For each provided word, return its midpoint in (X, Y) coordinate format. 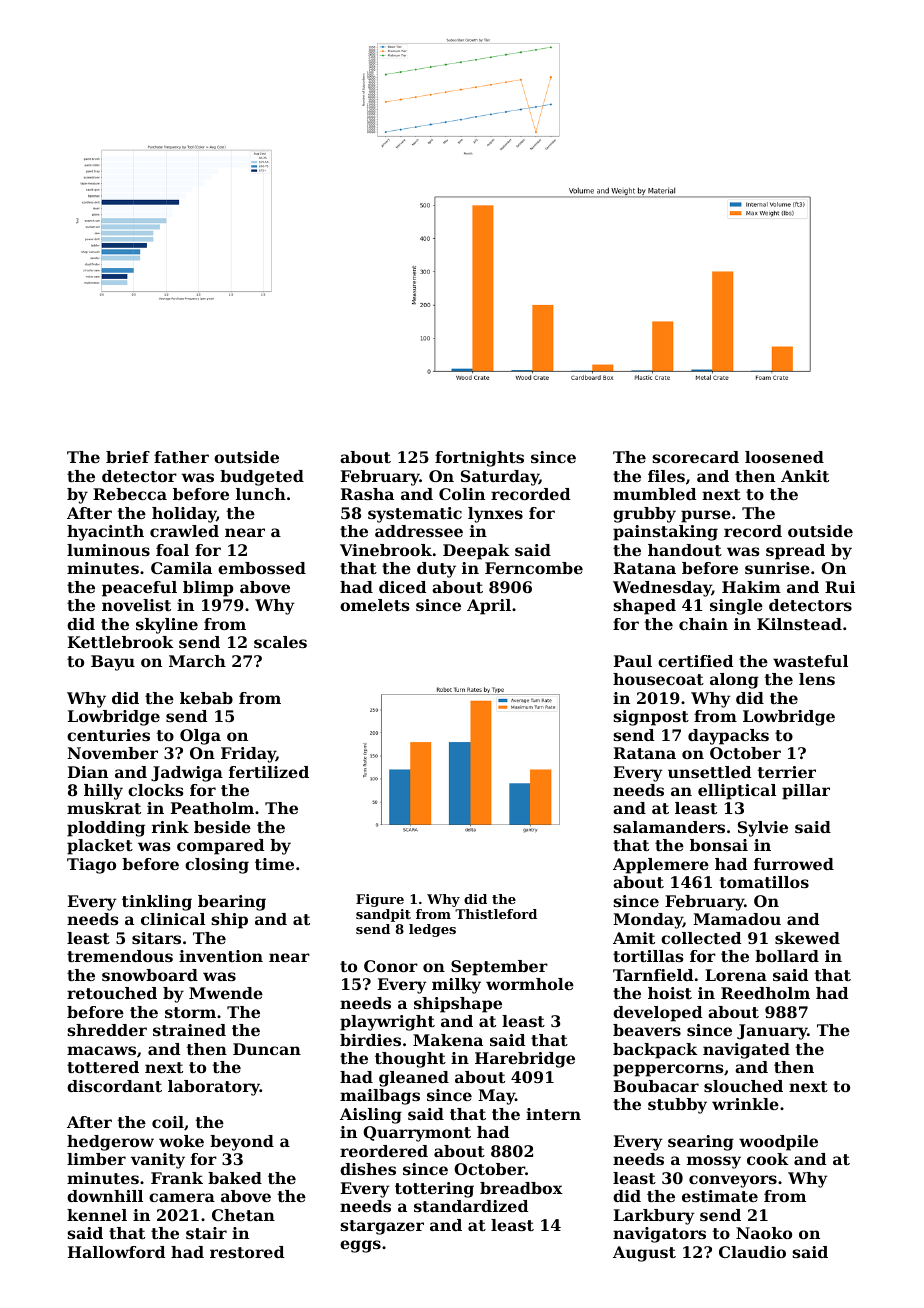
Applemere (661, 866)
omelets (375, 605)
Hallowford (116, 1252)
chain (703, 624)
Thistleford (496, 914)
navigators (659, 1235)
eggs (360, 1246)
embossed (262, 568)
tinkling (157, 903)
